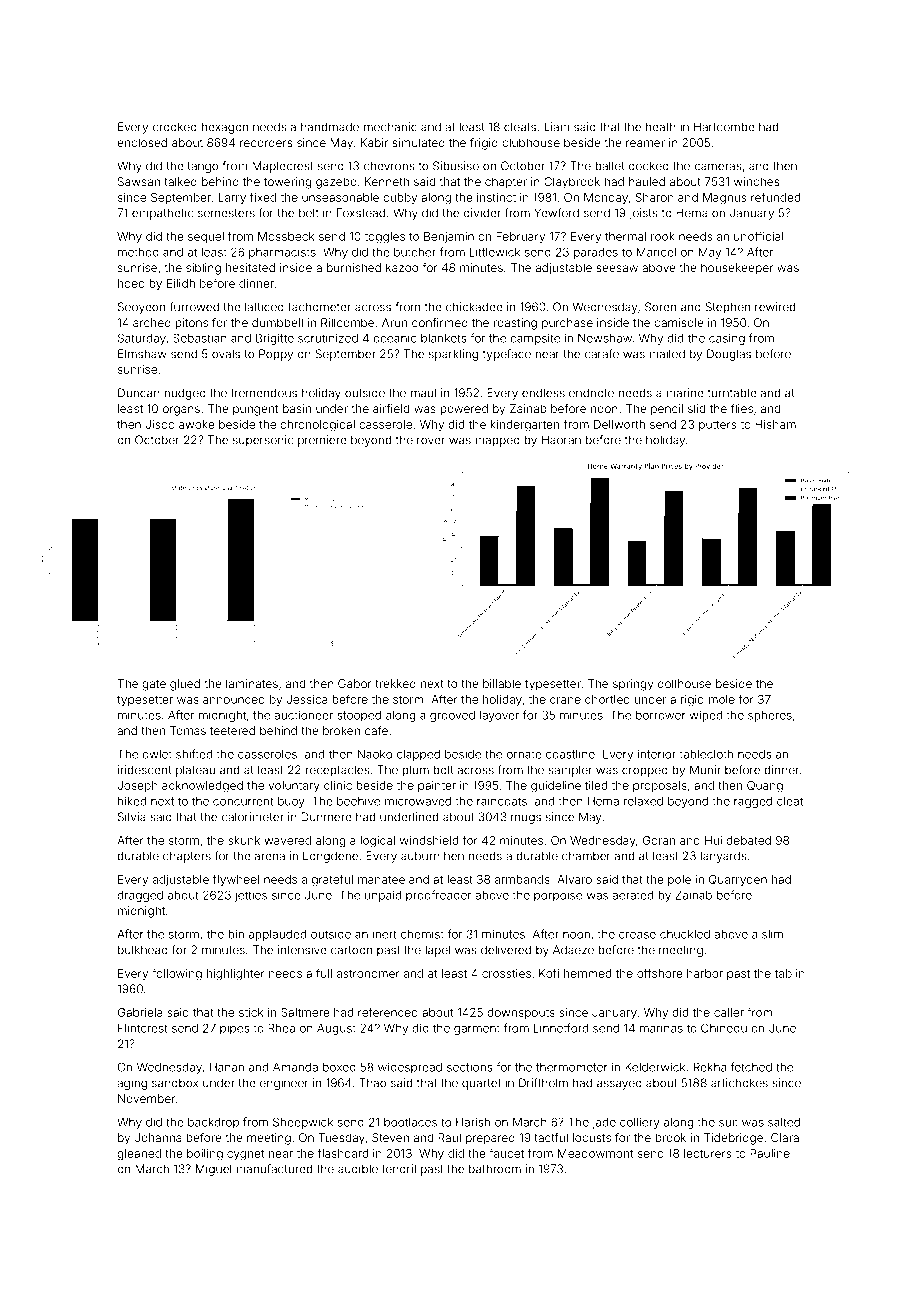 The image size is (924, 1308). What do you see at coordinates (438, 896) in the screenshot?
I see `proofreader` at bounding box center [438, 896].
